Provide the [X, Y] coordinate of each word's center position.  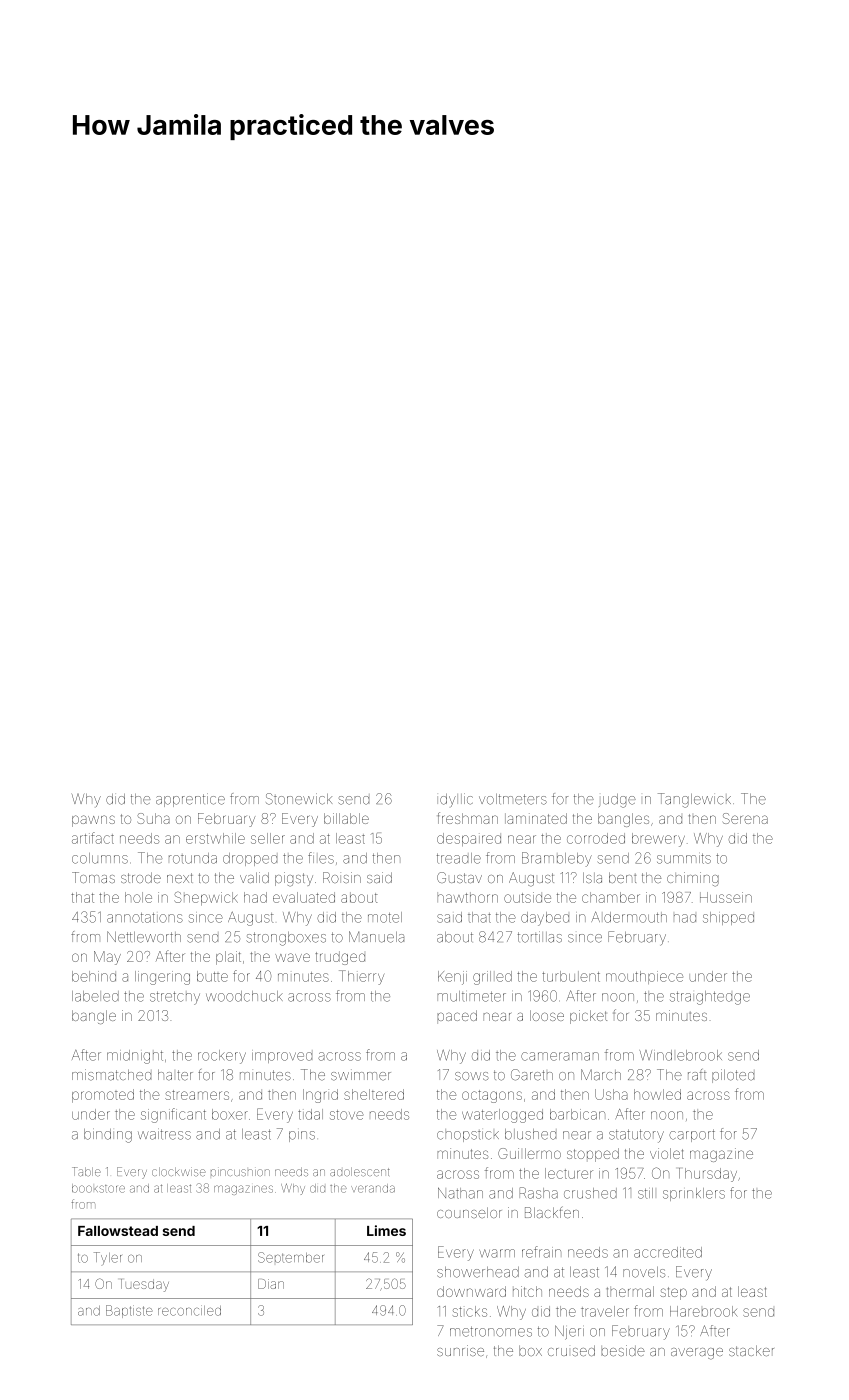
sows [472, 1076]
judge [617, 801]
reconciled [189, 1310]
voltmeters [513, 799]
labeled [95, 996]
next [179, 878]
